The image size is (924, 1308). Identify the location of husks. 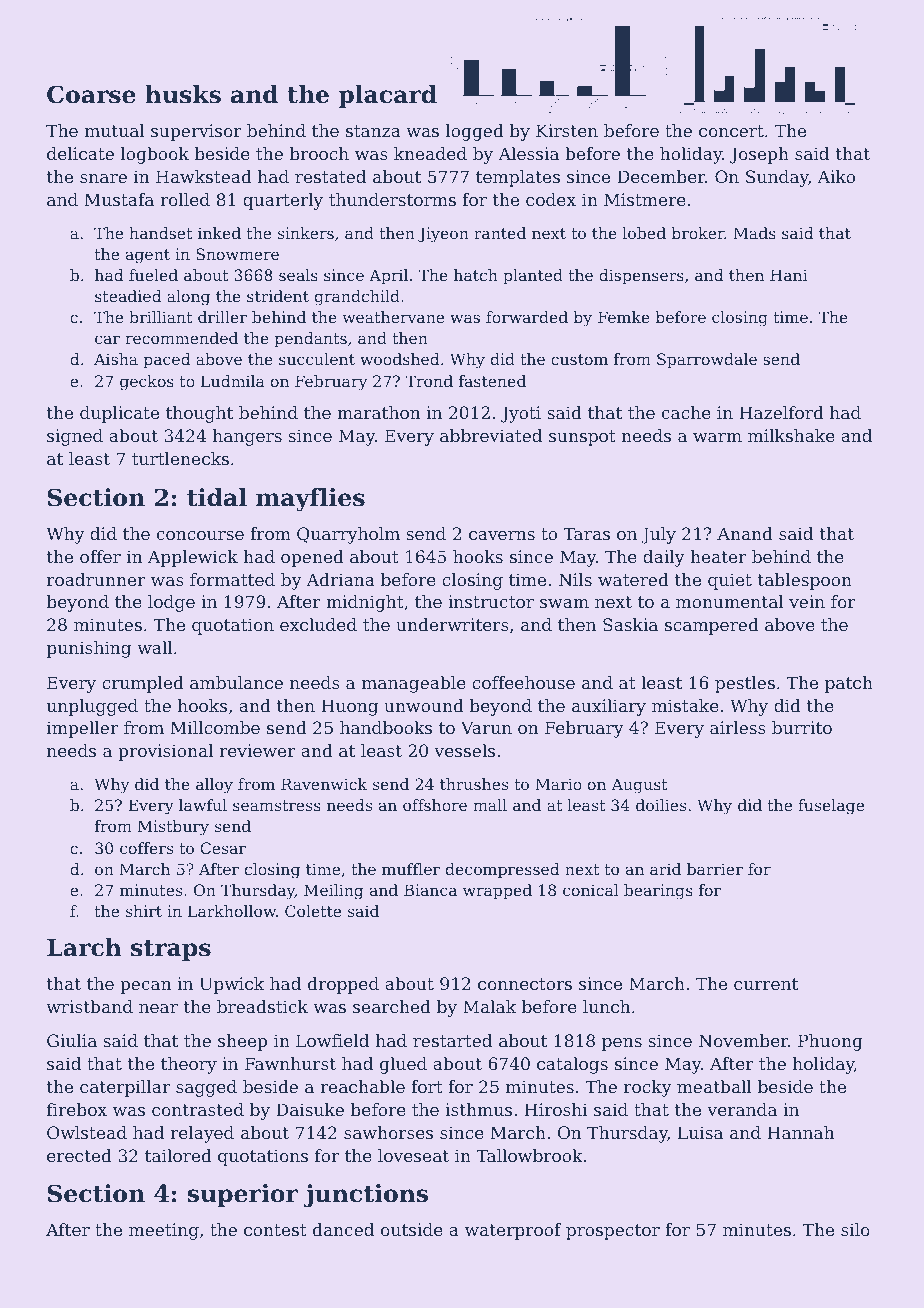
(183, 94).
